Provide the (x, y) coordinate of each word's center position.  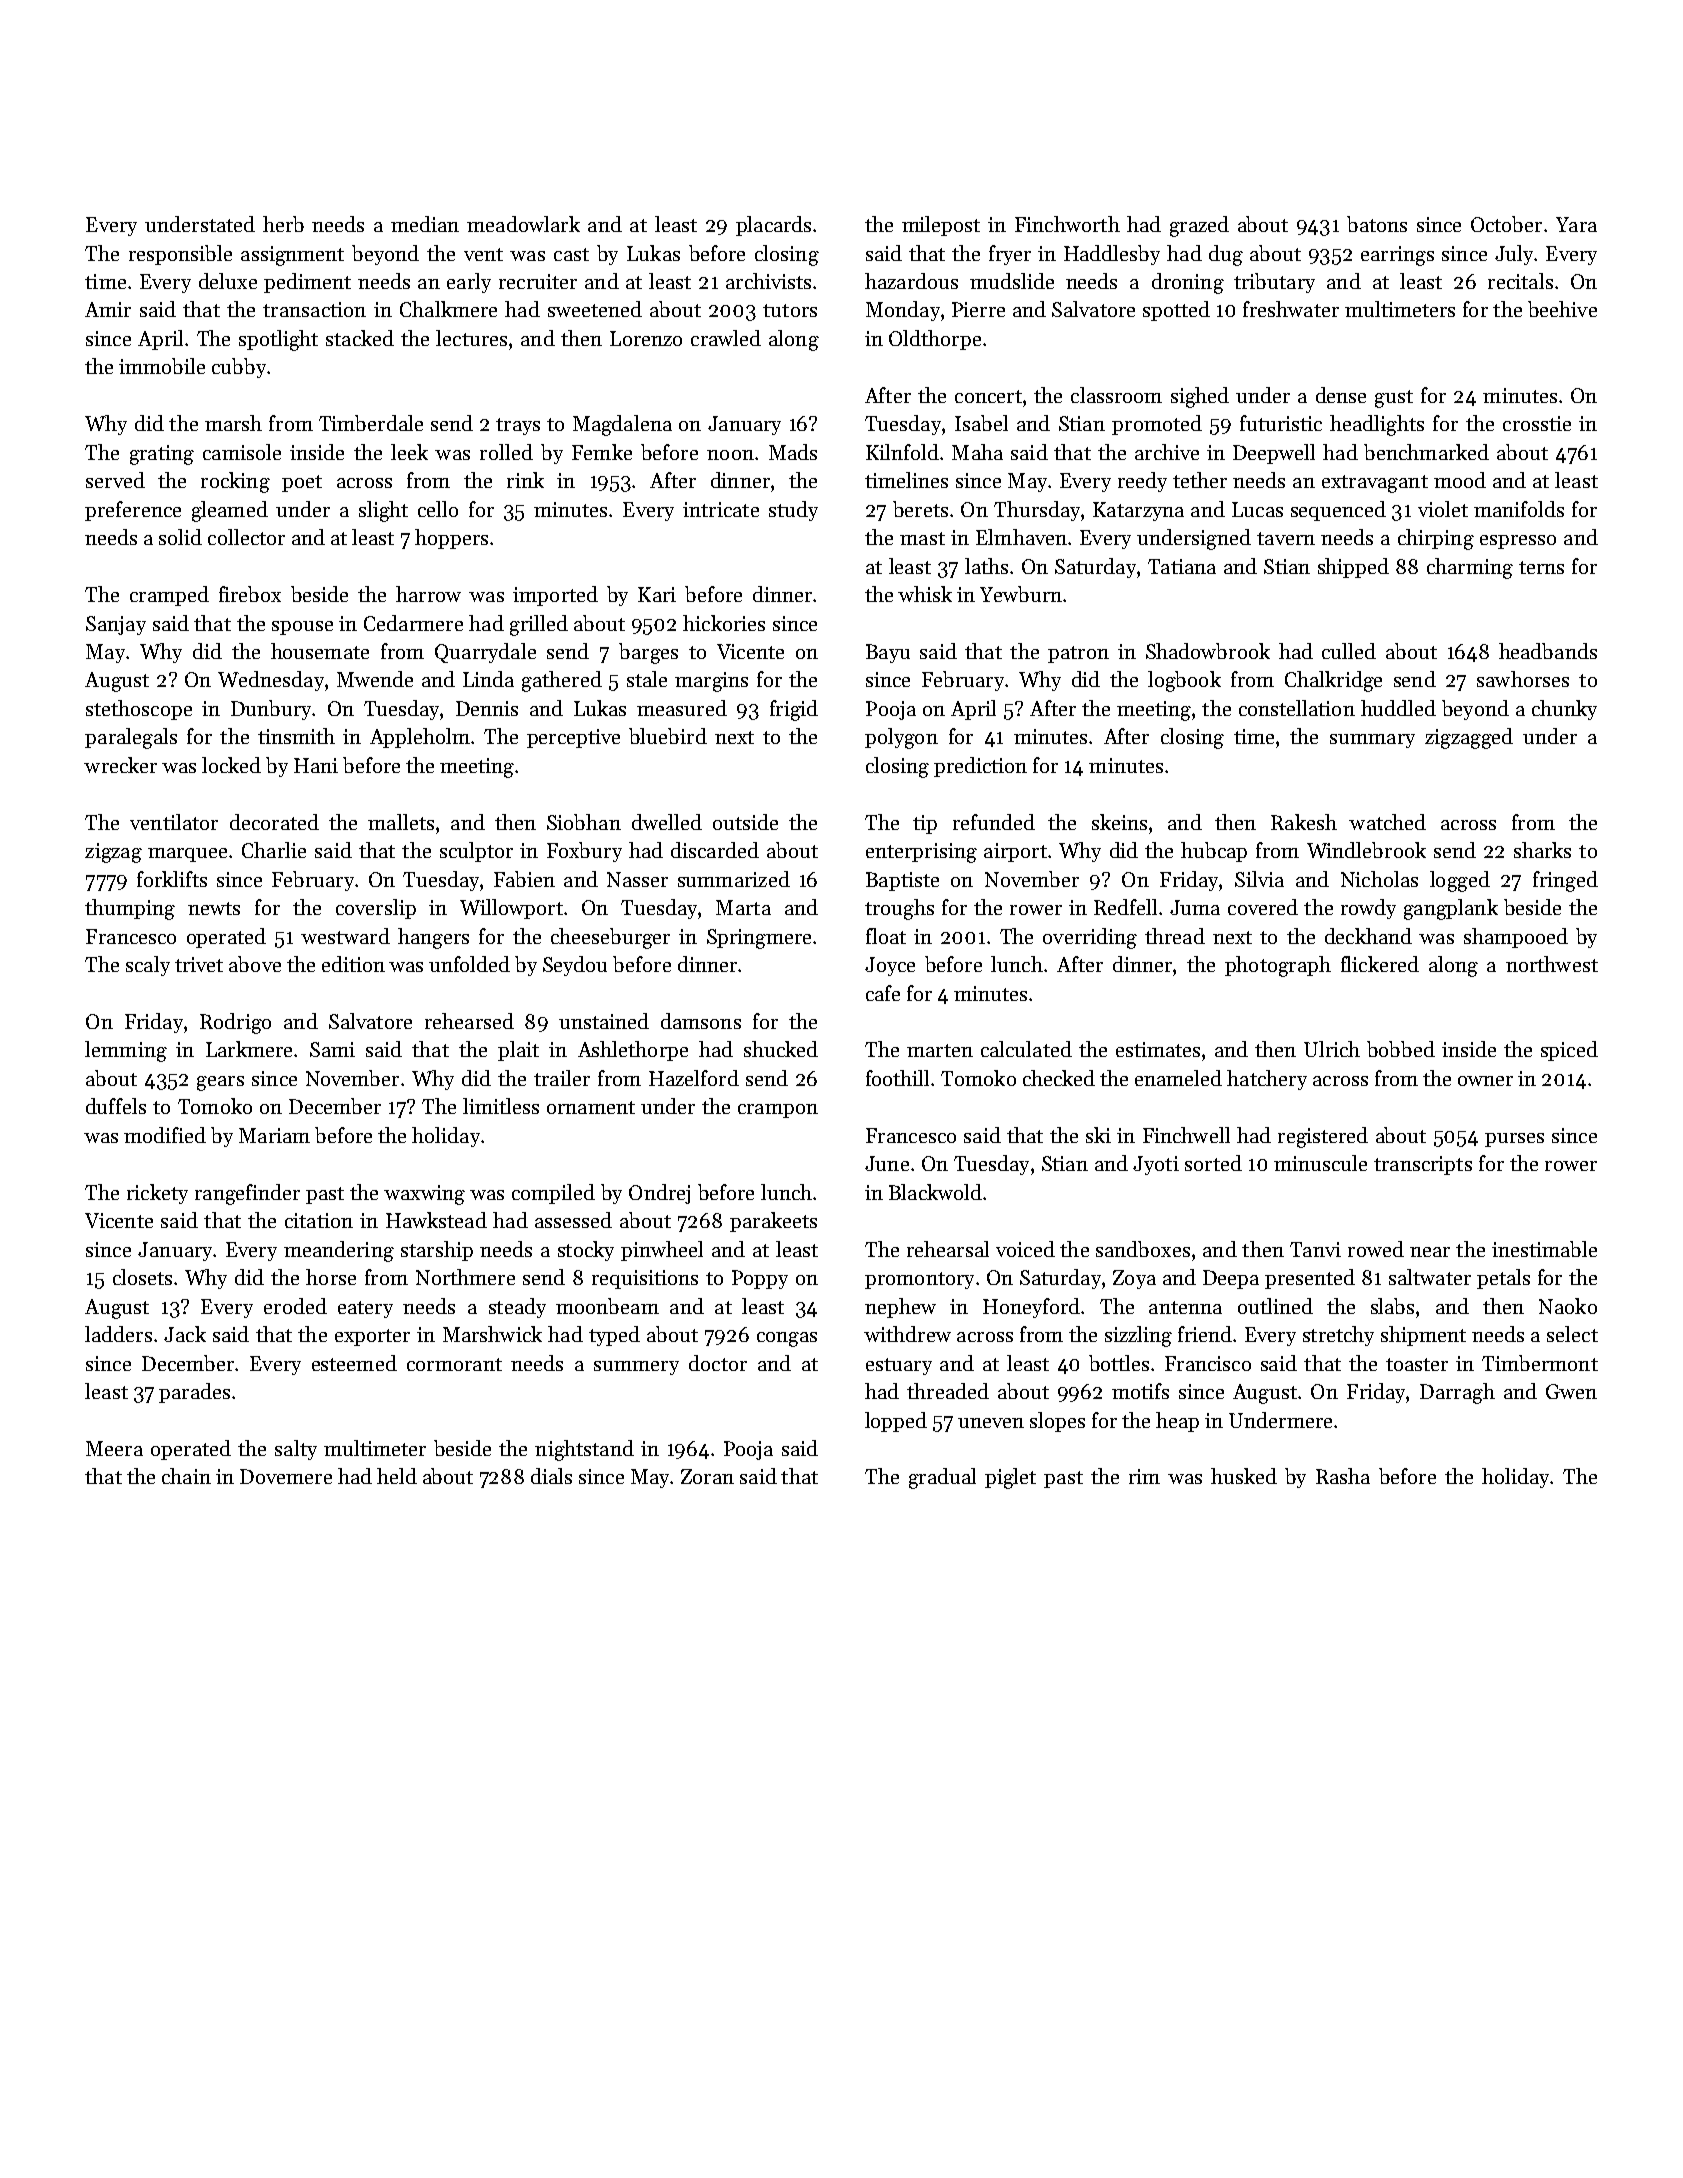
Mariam (274, 1135)
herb (283, 224)
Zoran (707, 1476)
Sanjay (116, 625)
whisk (925, 594)
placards (773, 226)
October (1506, 224)
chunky (1564, 710)
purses (1514, 1140)
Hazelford (694, 1078)
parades (194, 1393)
